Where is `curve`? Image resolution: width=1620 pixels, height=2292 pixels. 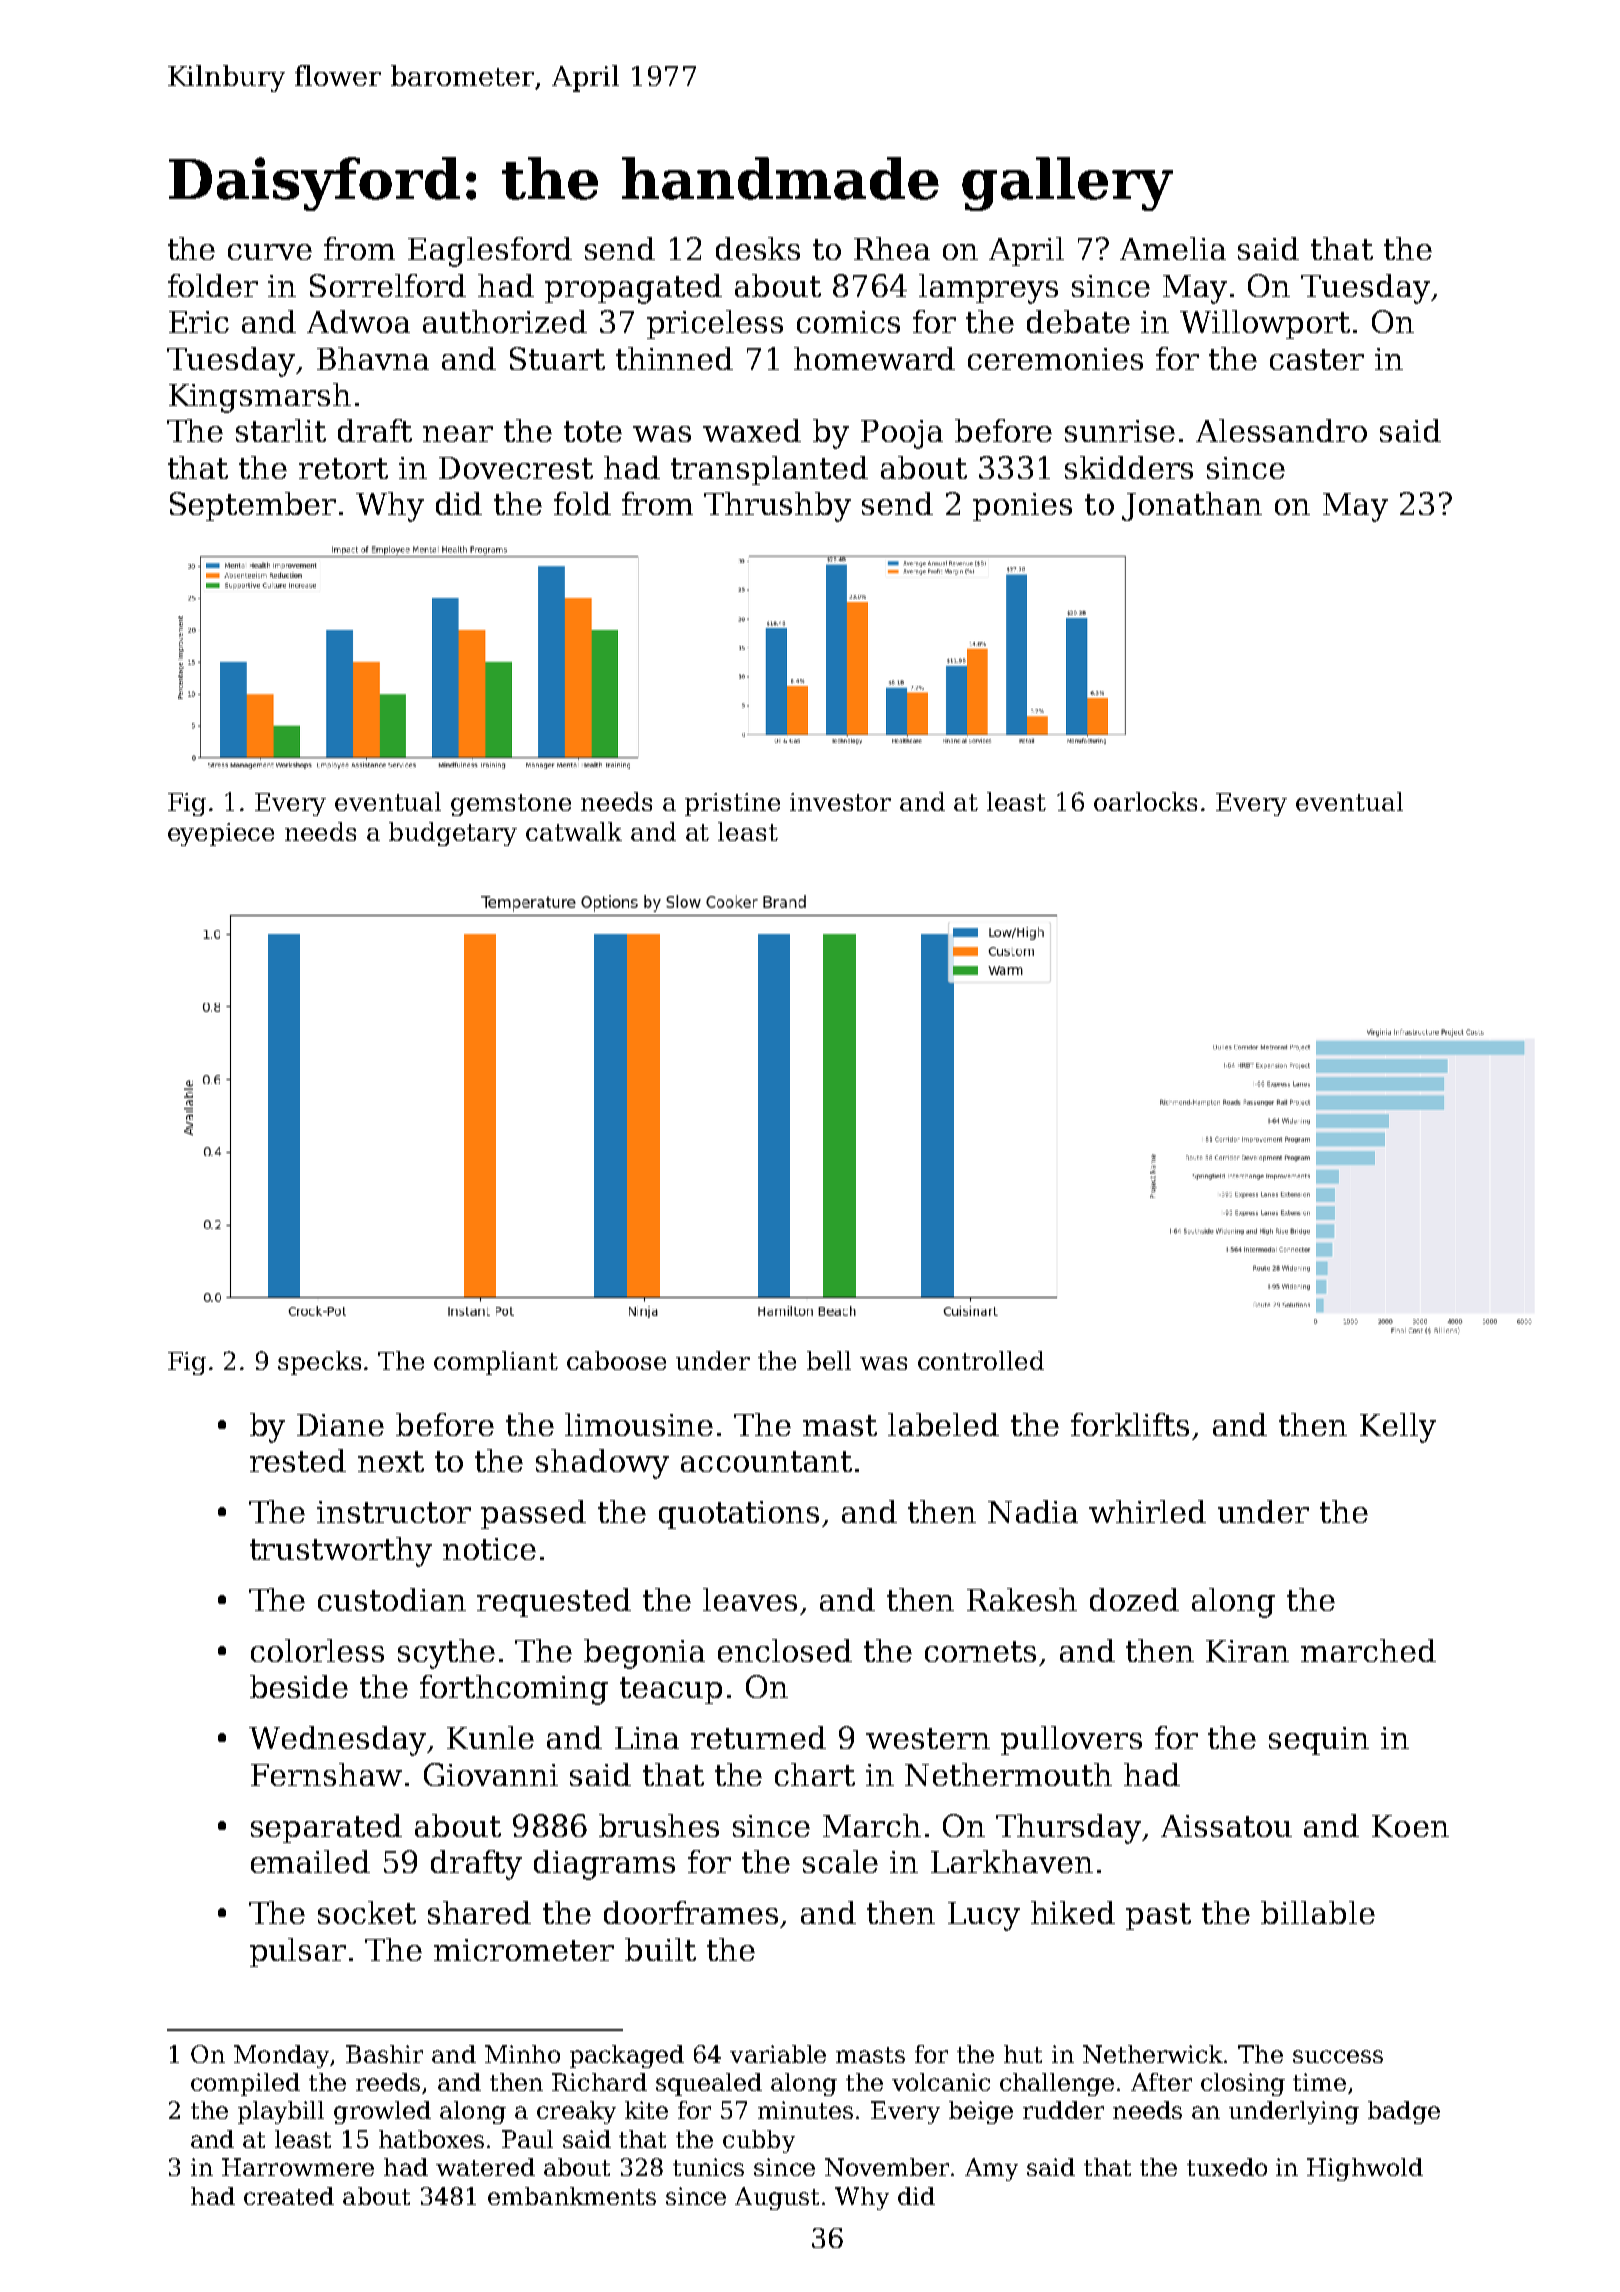
curve is located at coordinates (270, 252).
